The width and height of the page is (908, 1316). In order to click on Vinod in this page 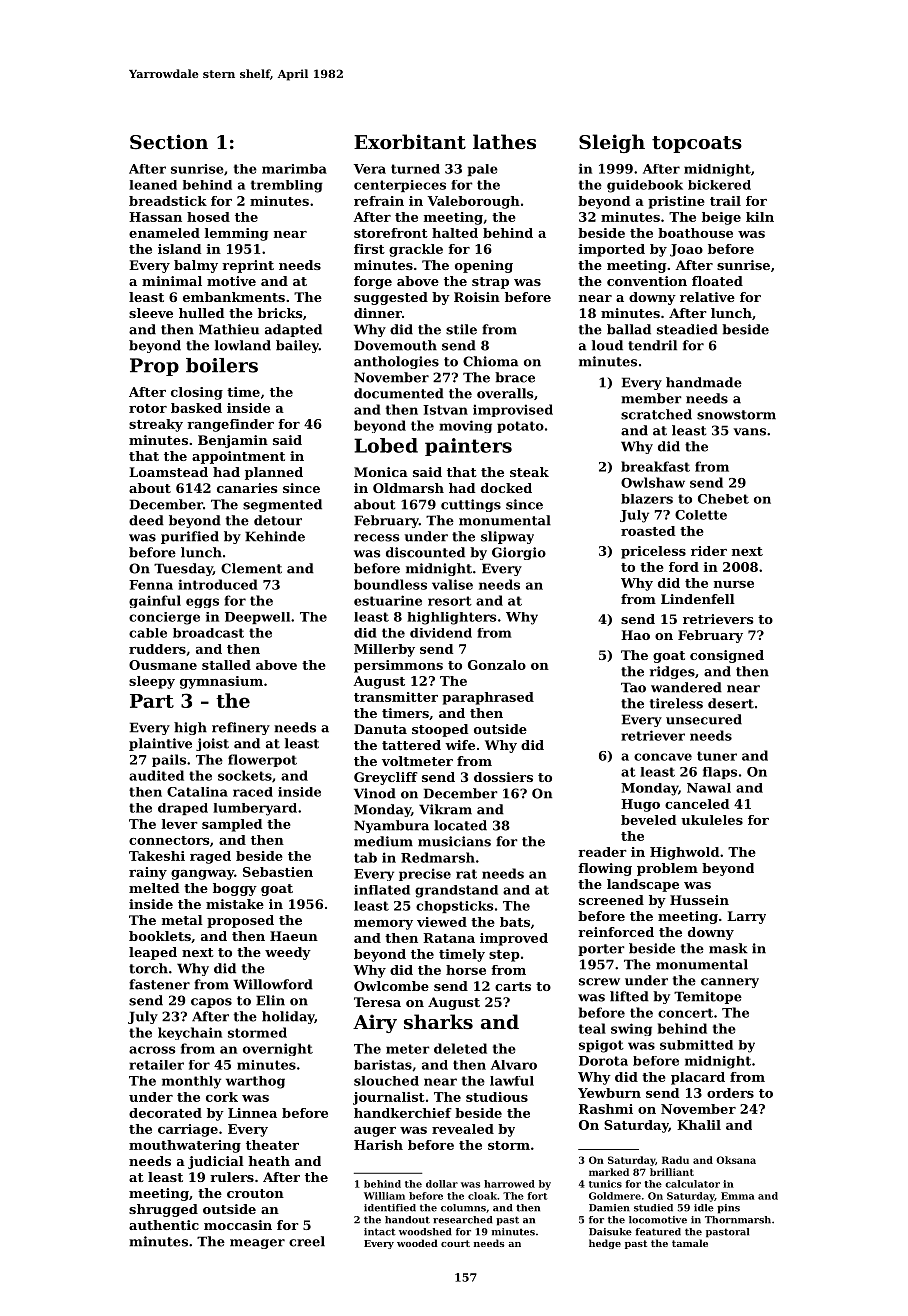, I will do `click(375, 793)`.
